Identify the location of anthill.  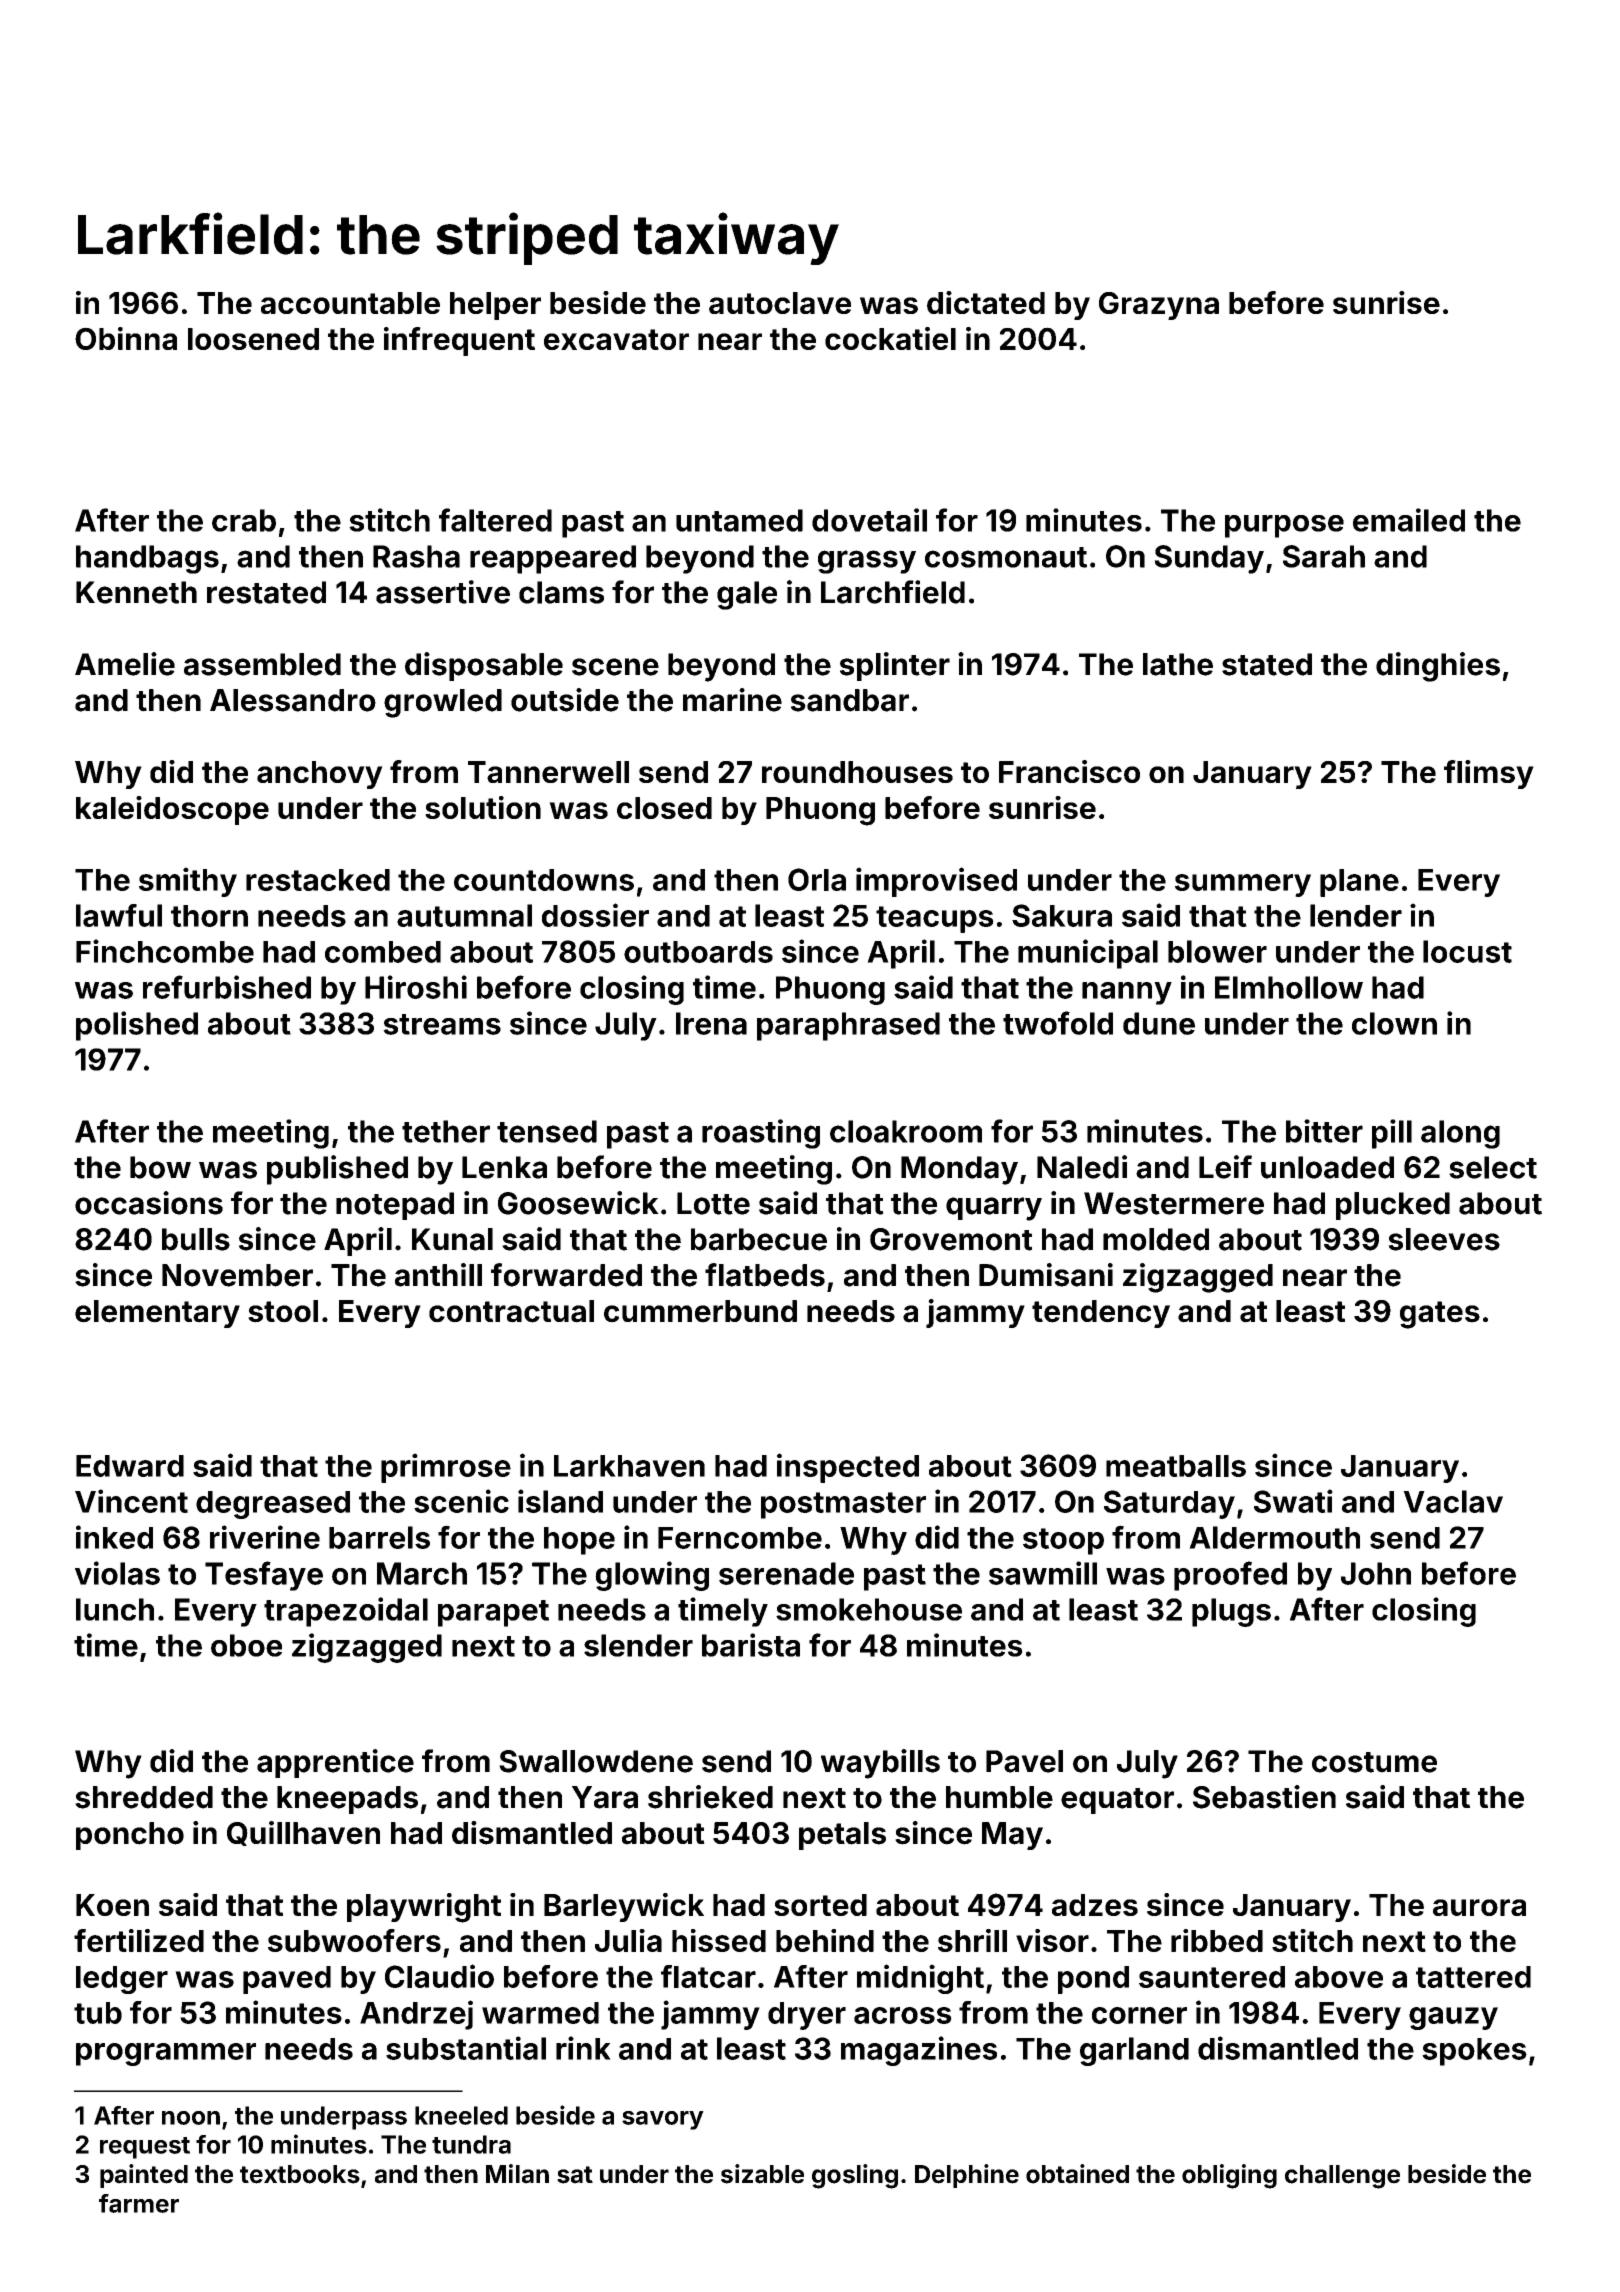
(438, 1275).
